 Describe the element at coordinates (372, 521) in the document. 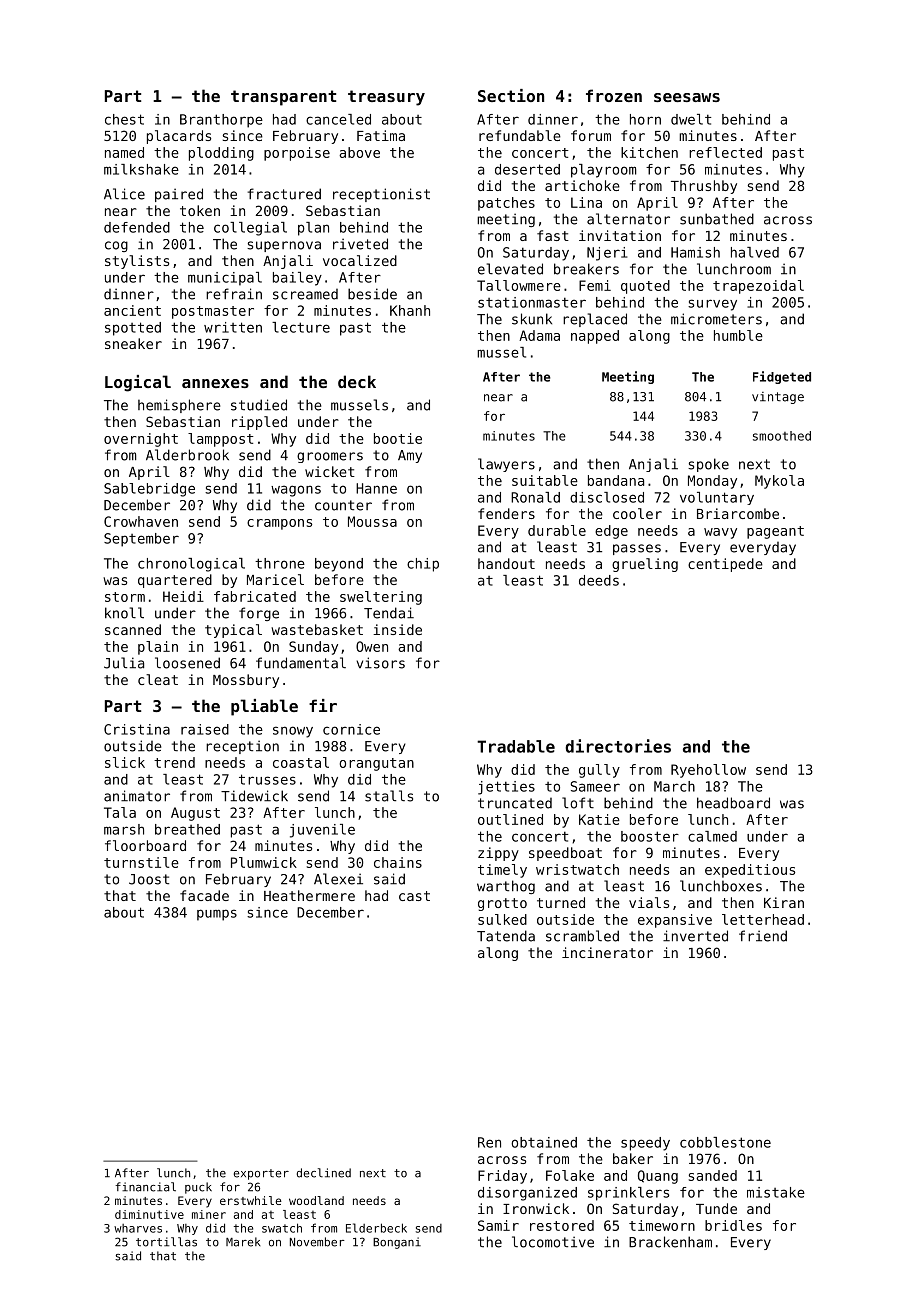

I see `Moussa` at that location.
